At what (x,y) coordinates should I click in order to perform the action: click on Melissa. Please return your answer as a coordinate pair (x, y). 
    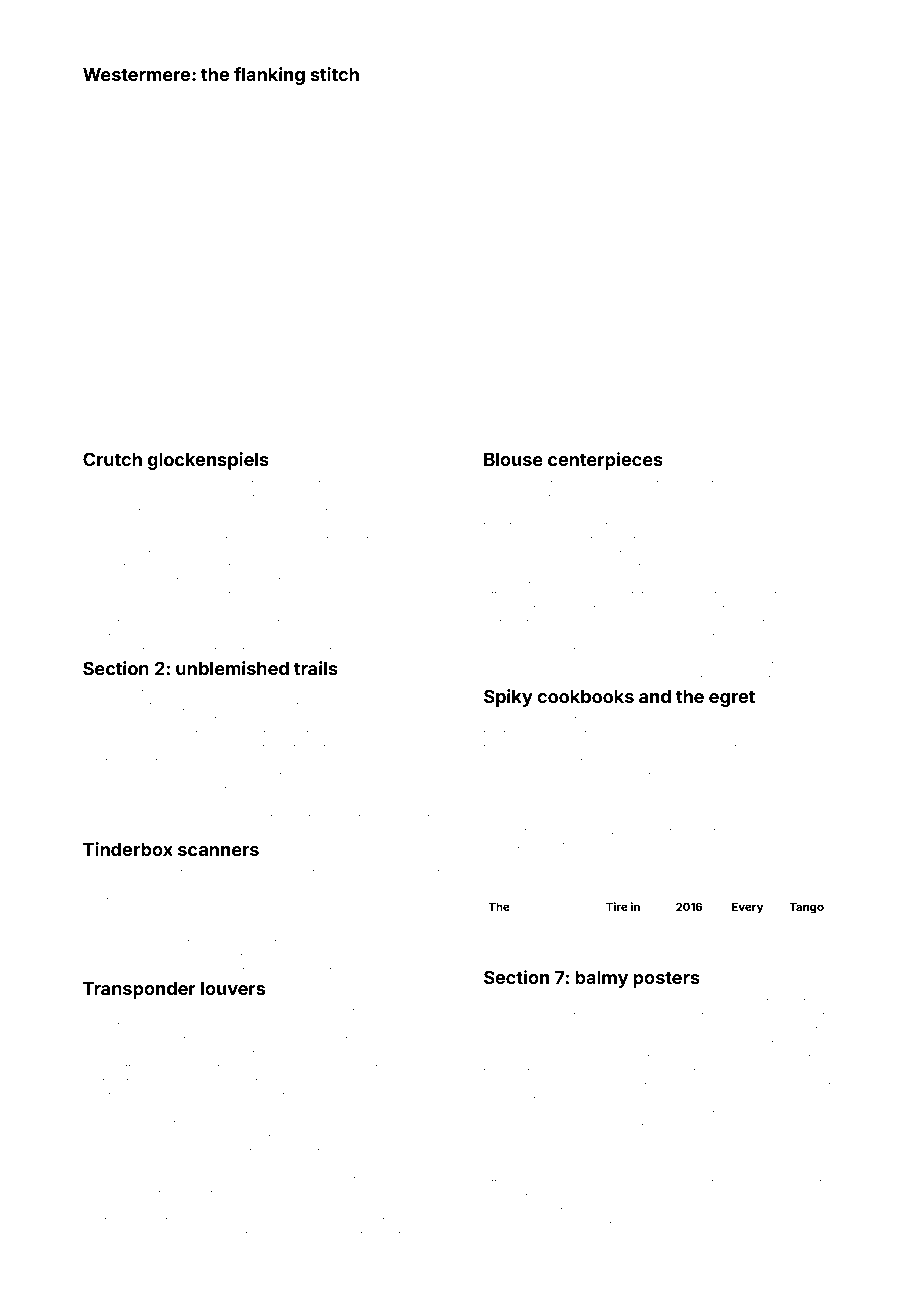
    Looking at the image, I should click on (266, 553).
